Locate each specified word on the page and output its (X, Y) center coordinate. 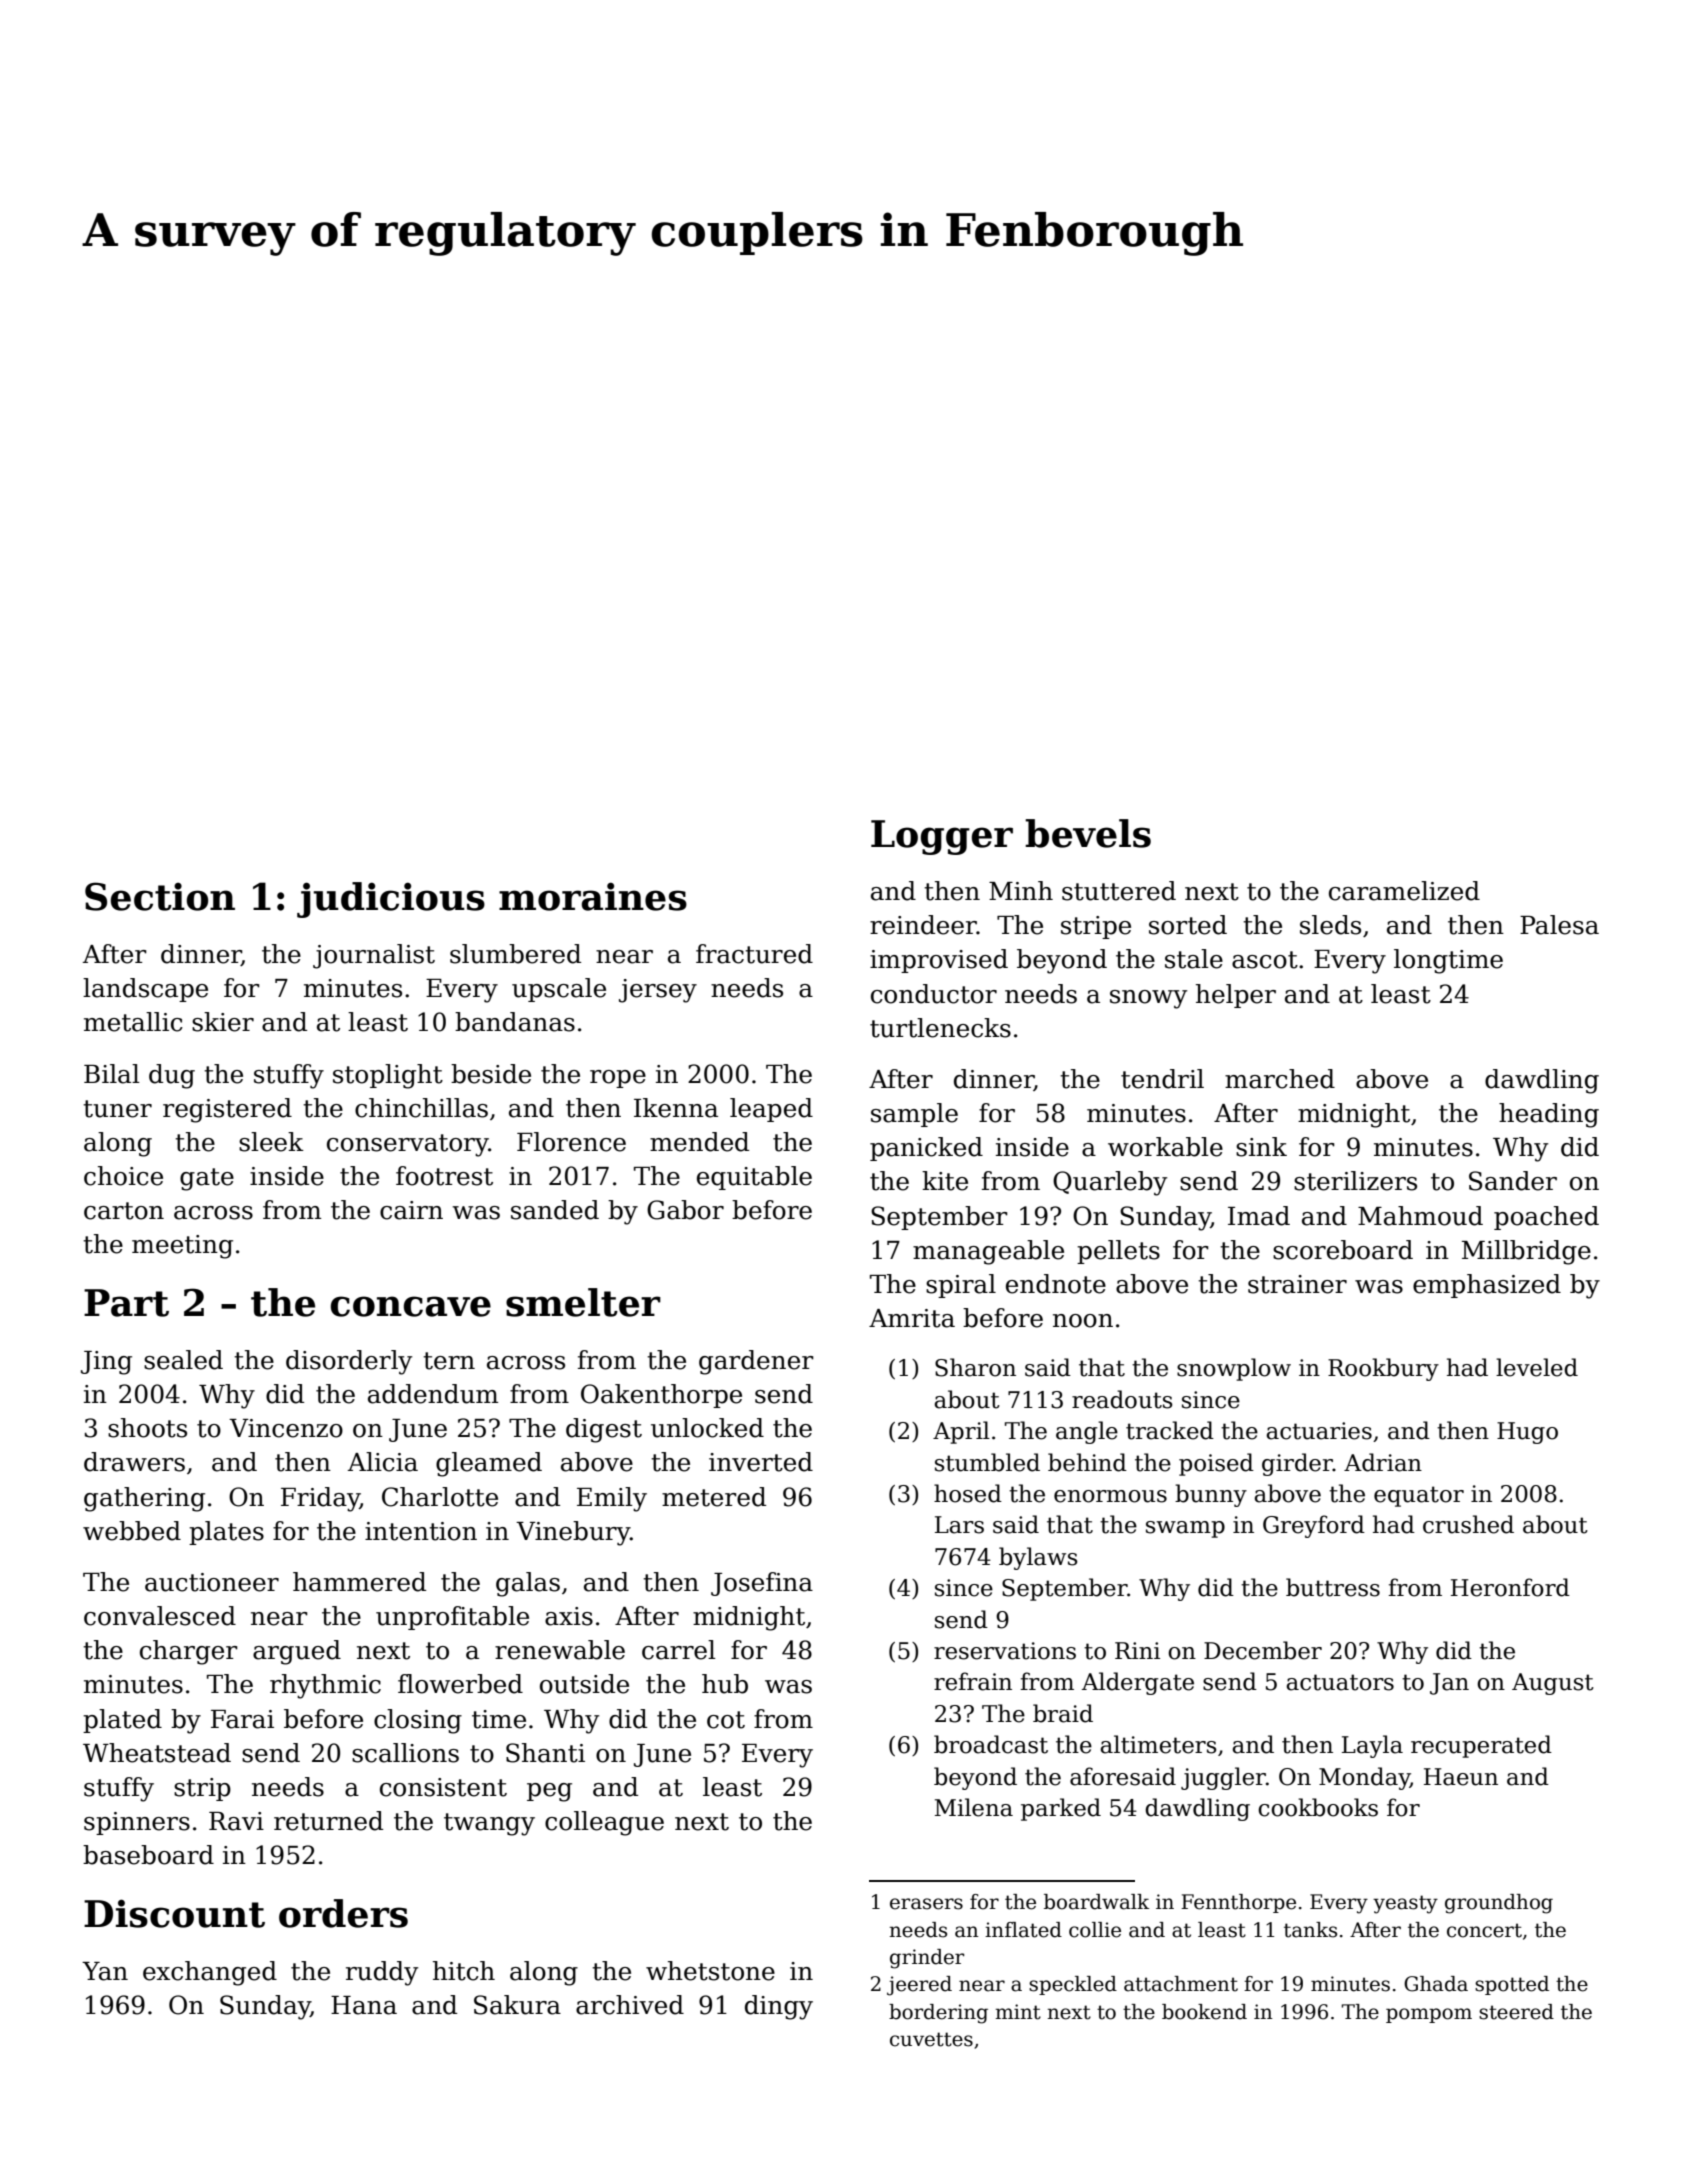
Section (160, 896)
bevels (1088, 833)
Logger (942, 837)
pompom (1429, 2015)
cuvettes (931, 2039)
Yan (105, 1971)
